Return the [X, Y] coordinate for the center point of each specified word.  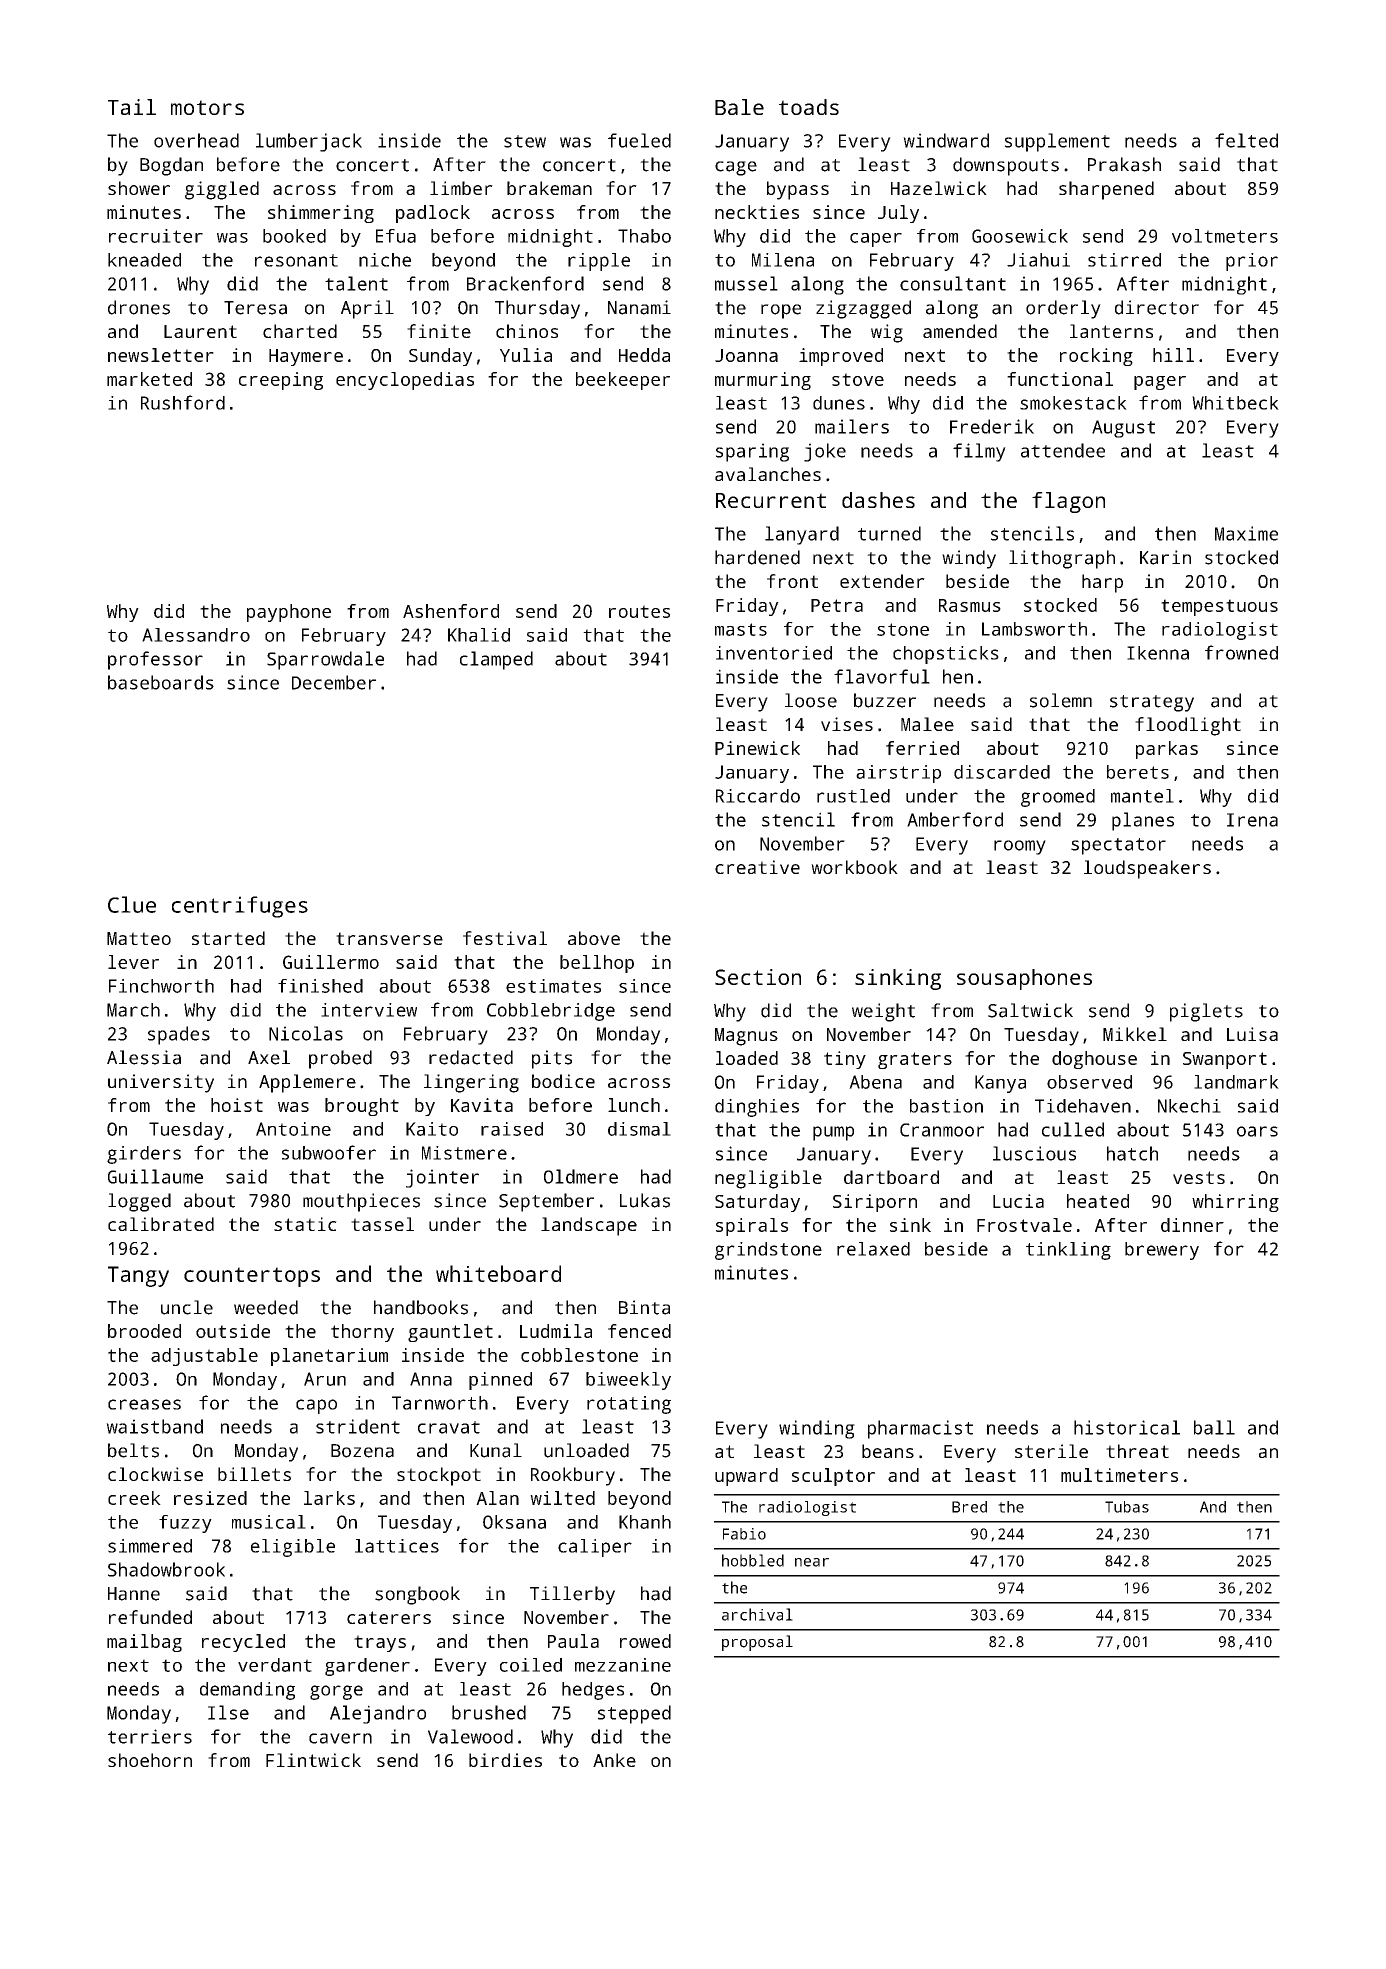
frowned [1241, 652]
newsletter [161, 355]
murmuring [763, 381]
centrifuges [240, 907]
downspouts [1006, 166]
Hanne [134, 1594]
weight [883, 1012]
